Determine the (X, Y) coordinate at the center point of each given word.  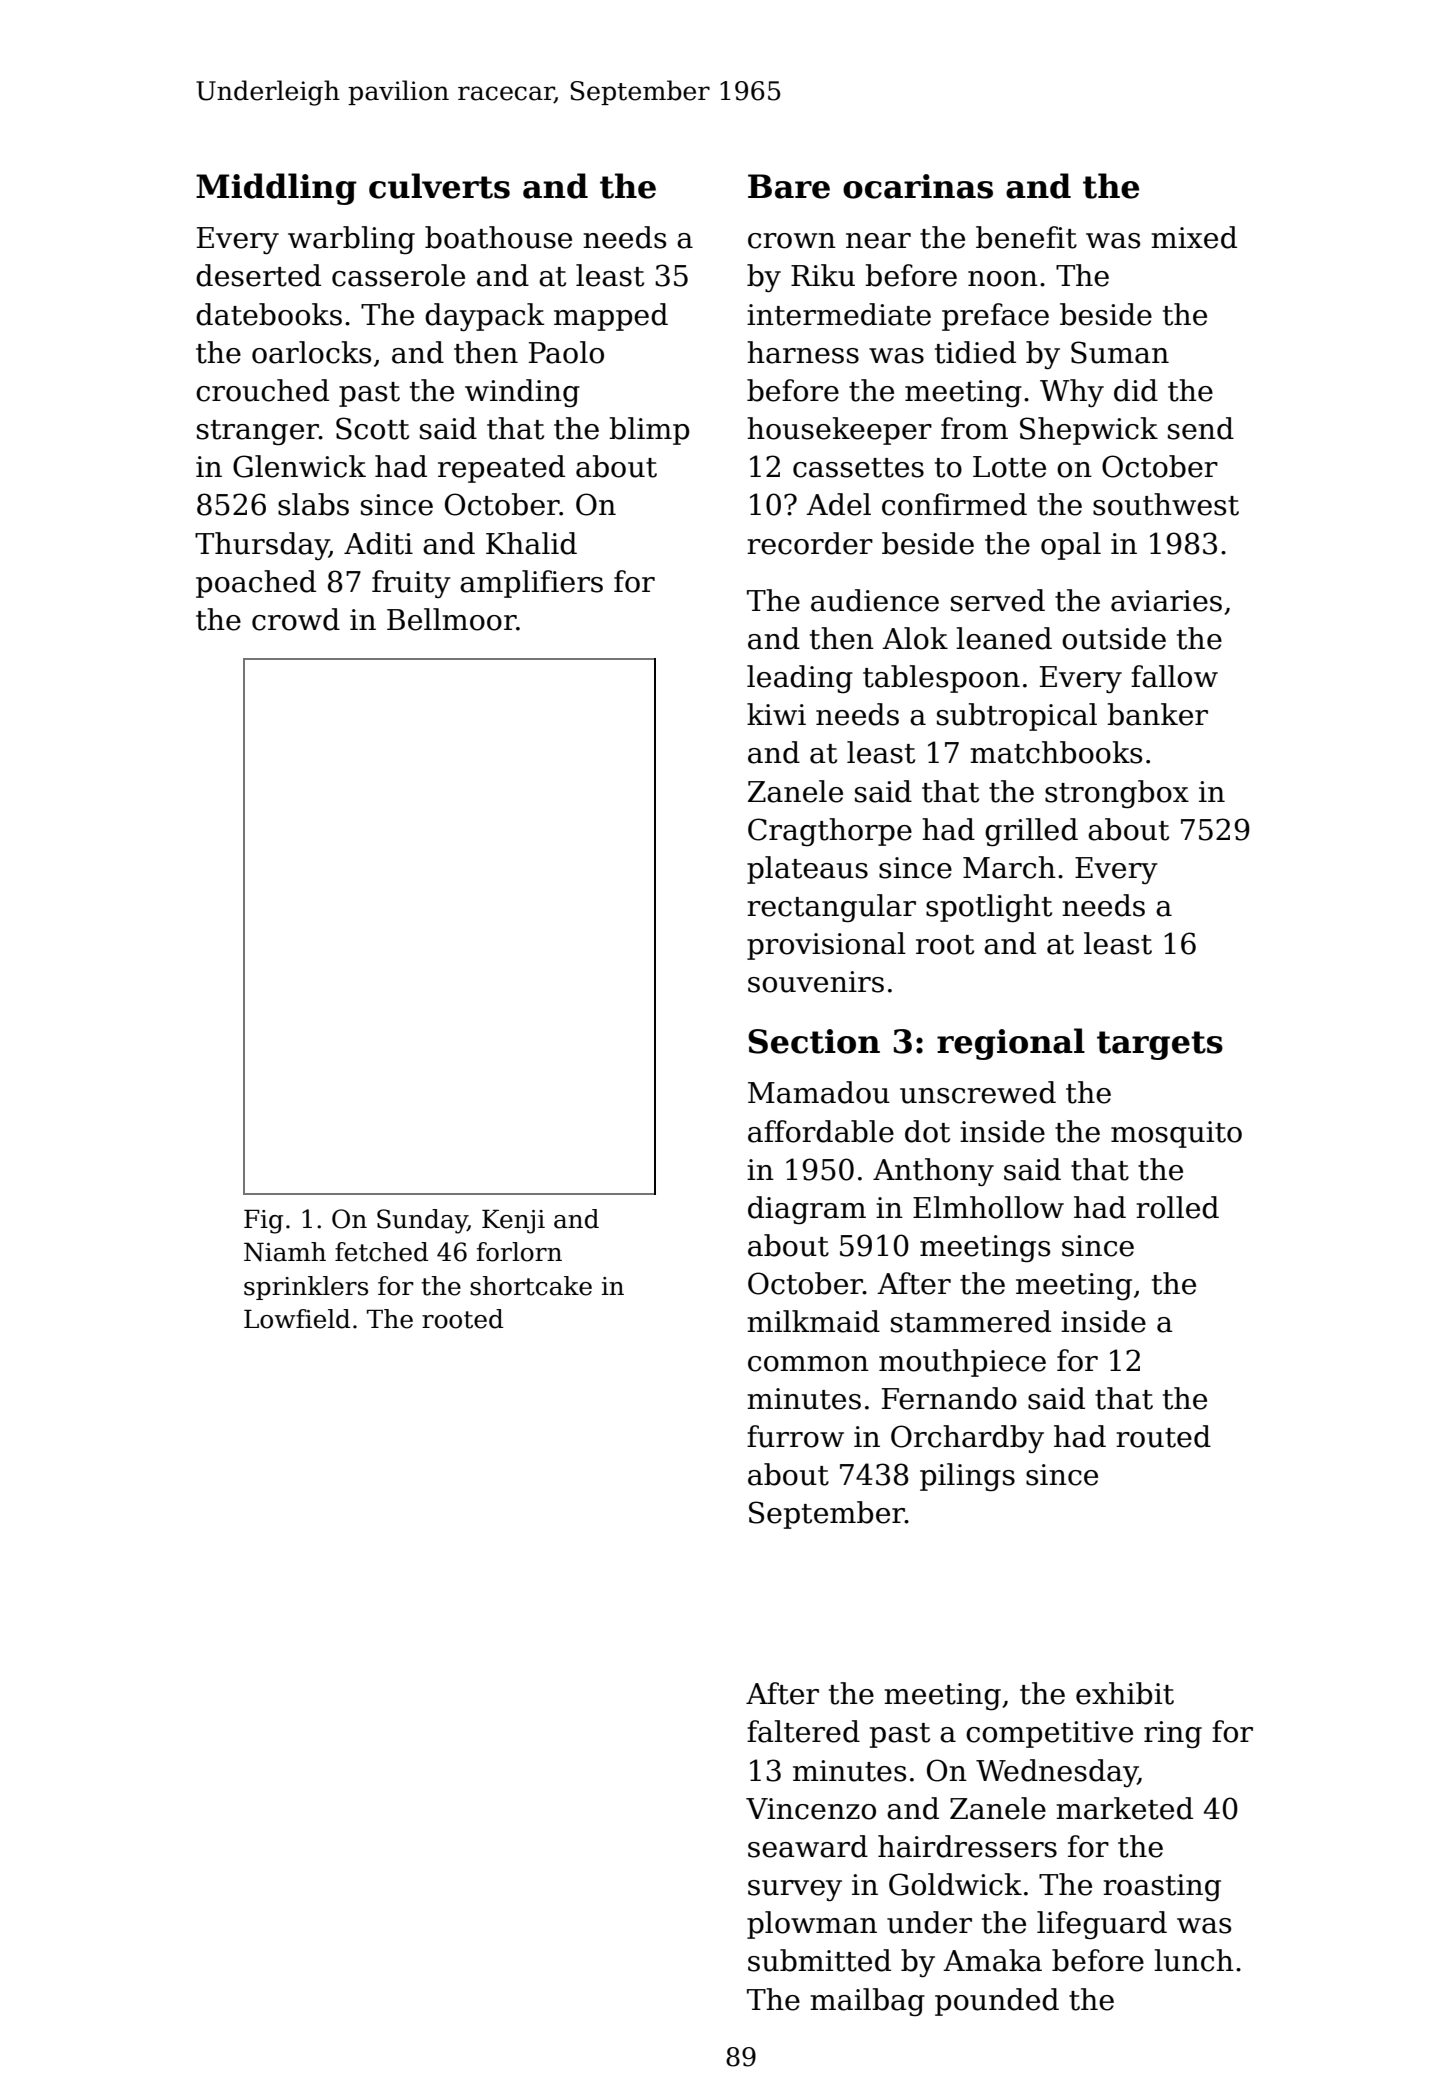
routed (1163, 1436)
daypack (484, 317)
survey (795, 1890)
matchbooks (1056, 752)
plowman (812, 1925)
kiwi (776, 714)
